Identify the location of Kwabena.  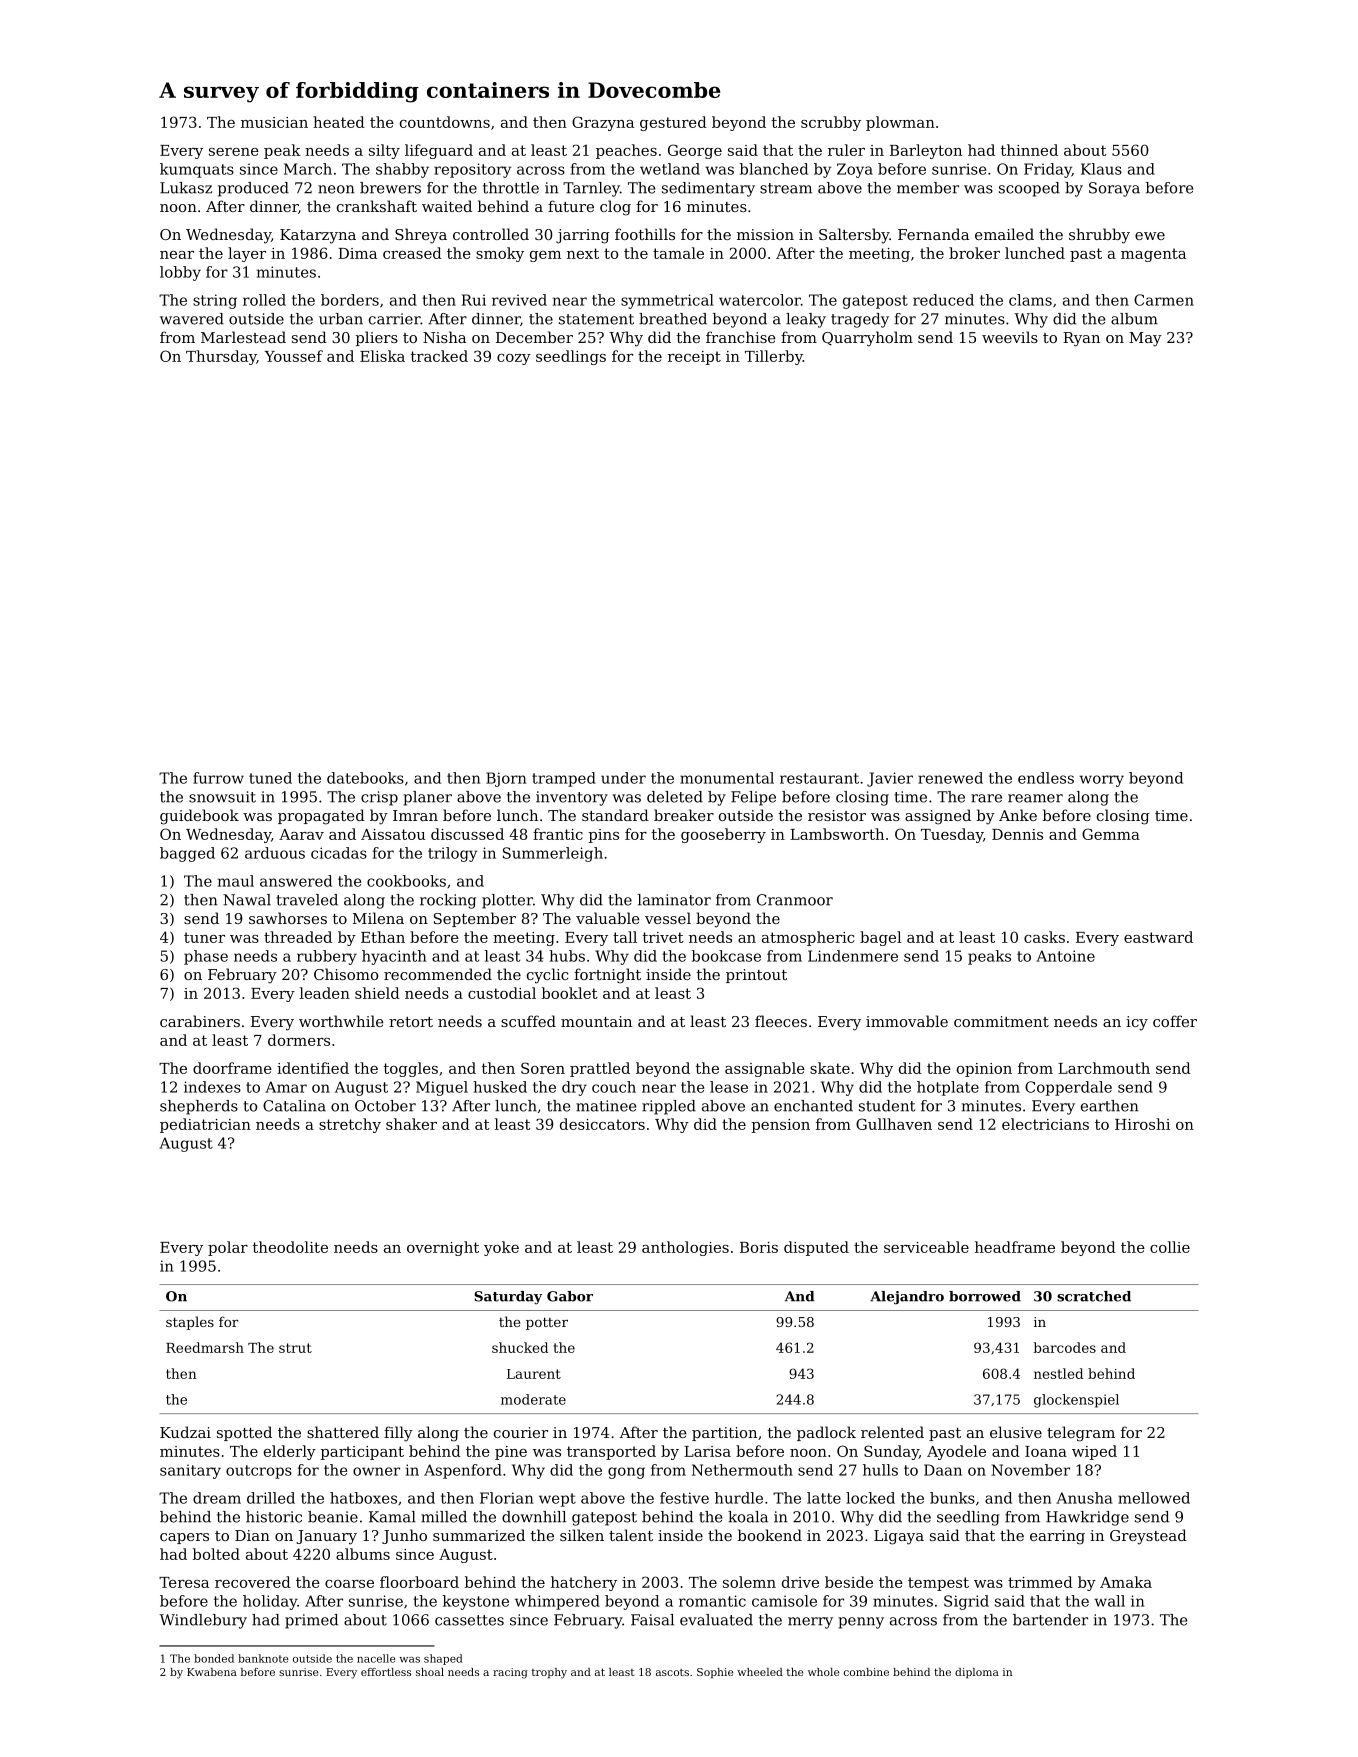
(212, 1672).
